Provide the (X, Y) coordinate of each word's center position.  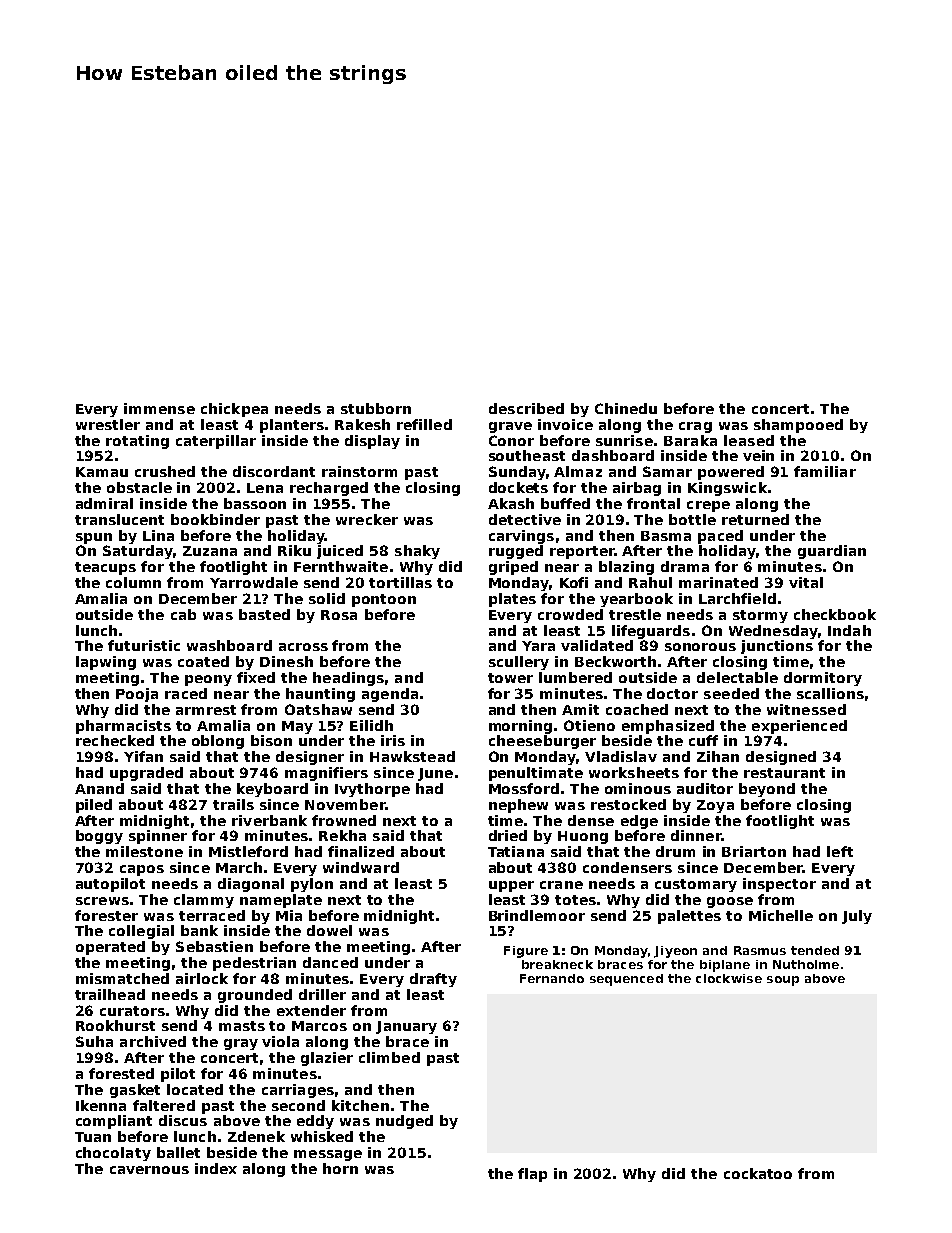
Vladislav (621, 756)
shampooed (798, 426)
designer (310, 758)
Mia (289, 915)
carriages (298, 1091)
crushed (165, 471)
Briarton (754, 851)
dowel (329, 930)
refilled (424, 424)
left (840, 851)
